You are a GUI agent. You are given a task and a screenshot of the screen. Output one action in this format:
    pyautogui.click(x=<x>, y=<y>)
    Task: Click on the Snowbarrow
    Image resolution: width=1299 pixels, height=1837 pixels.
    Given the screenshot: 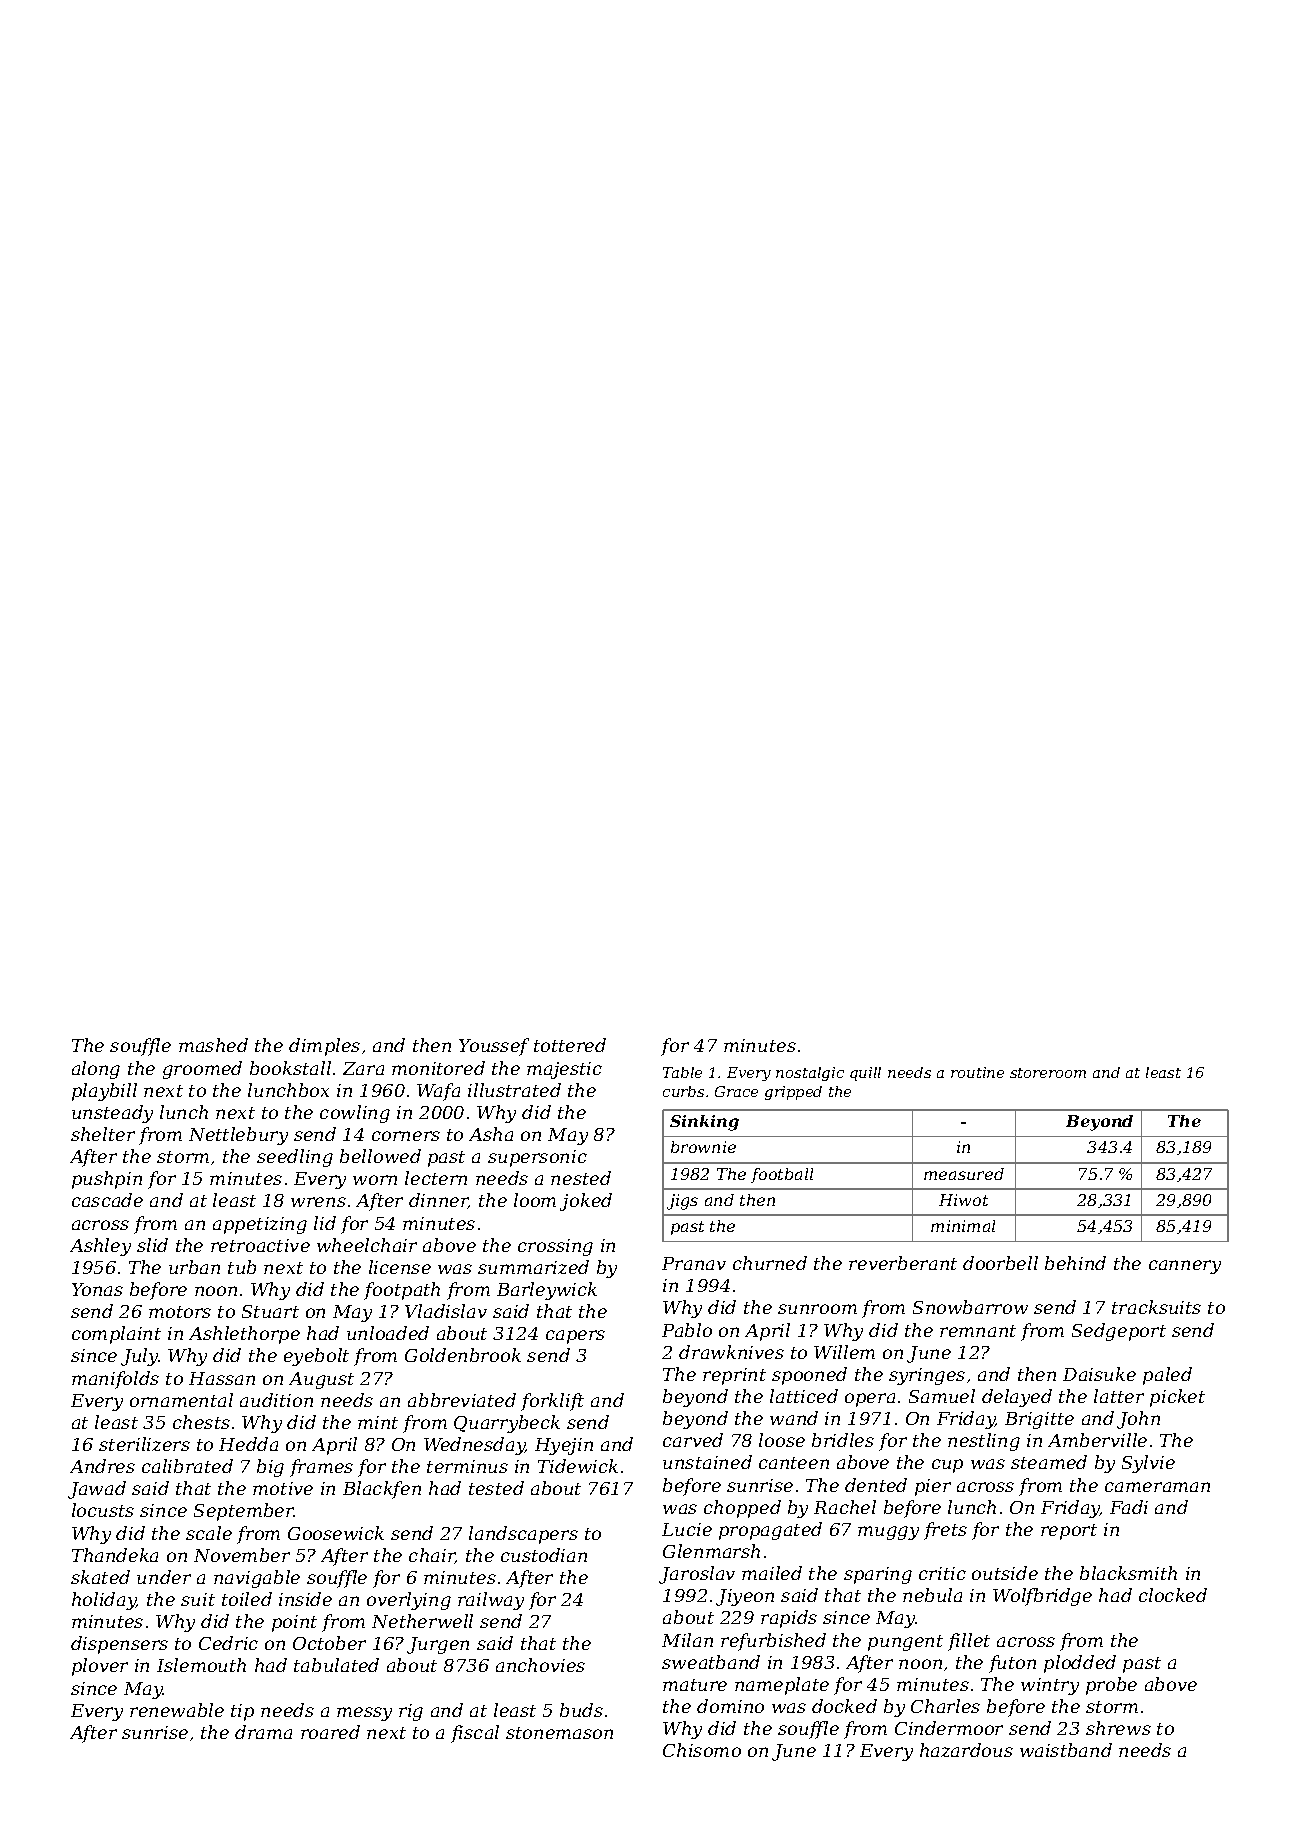 What is the action you would take?
    pyautogui.click(x=970, y=1307)
